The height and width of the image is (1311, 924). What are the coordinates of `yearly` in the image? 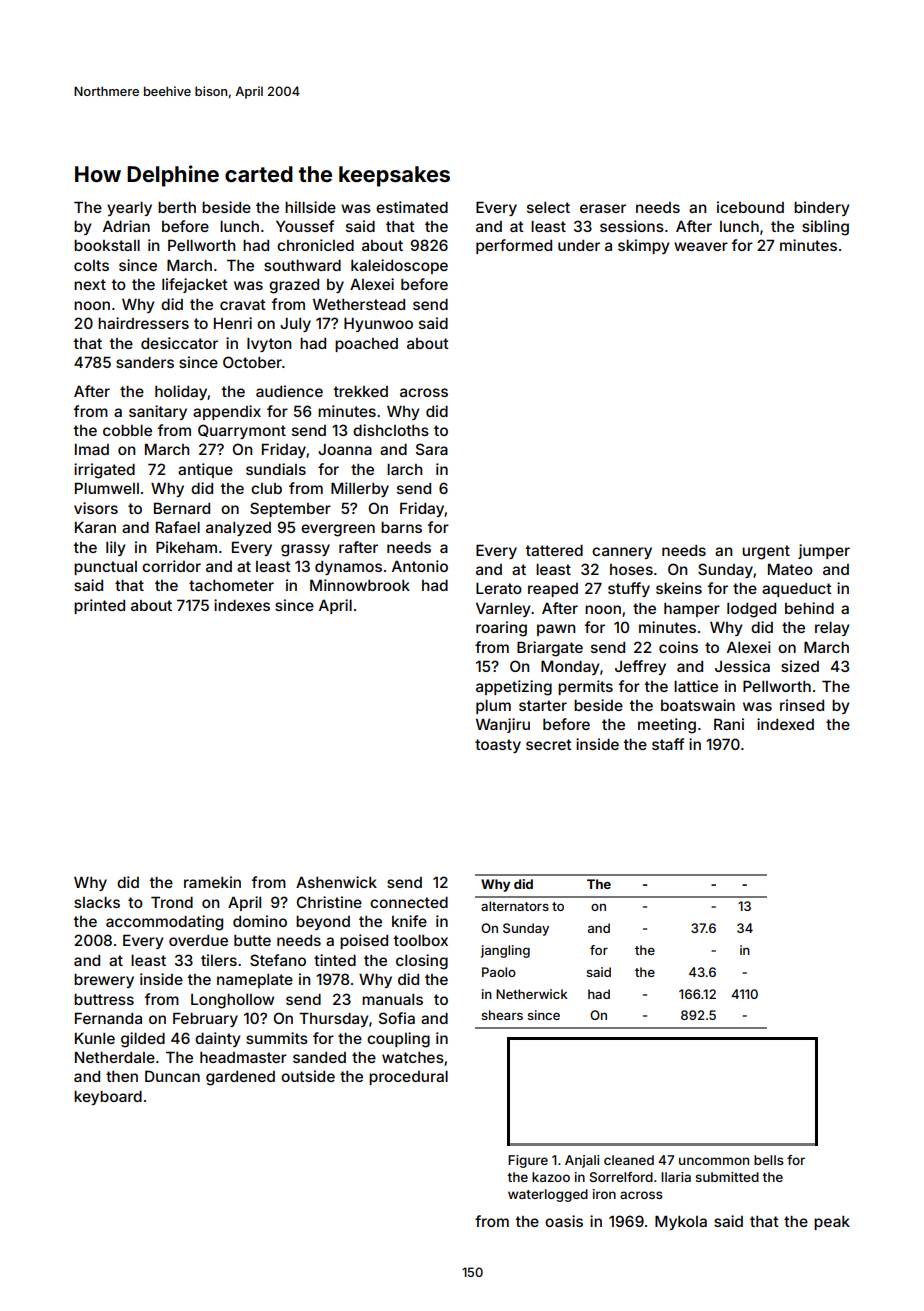 It's located at (129, 209).
